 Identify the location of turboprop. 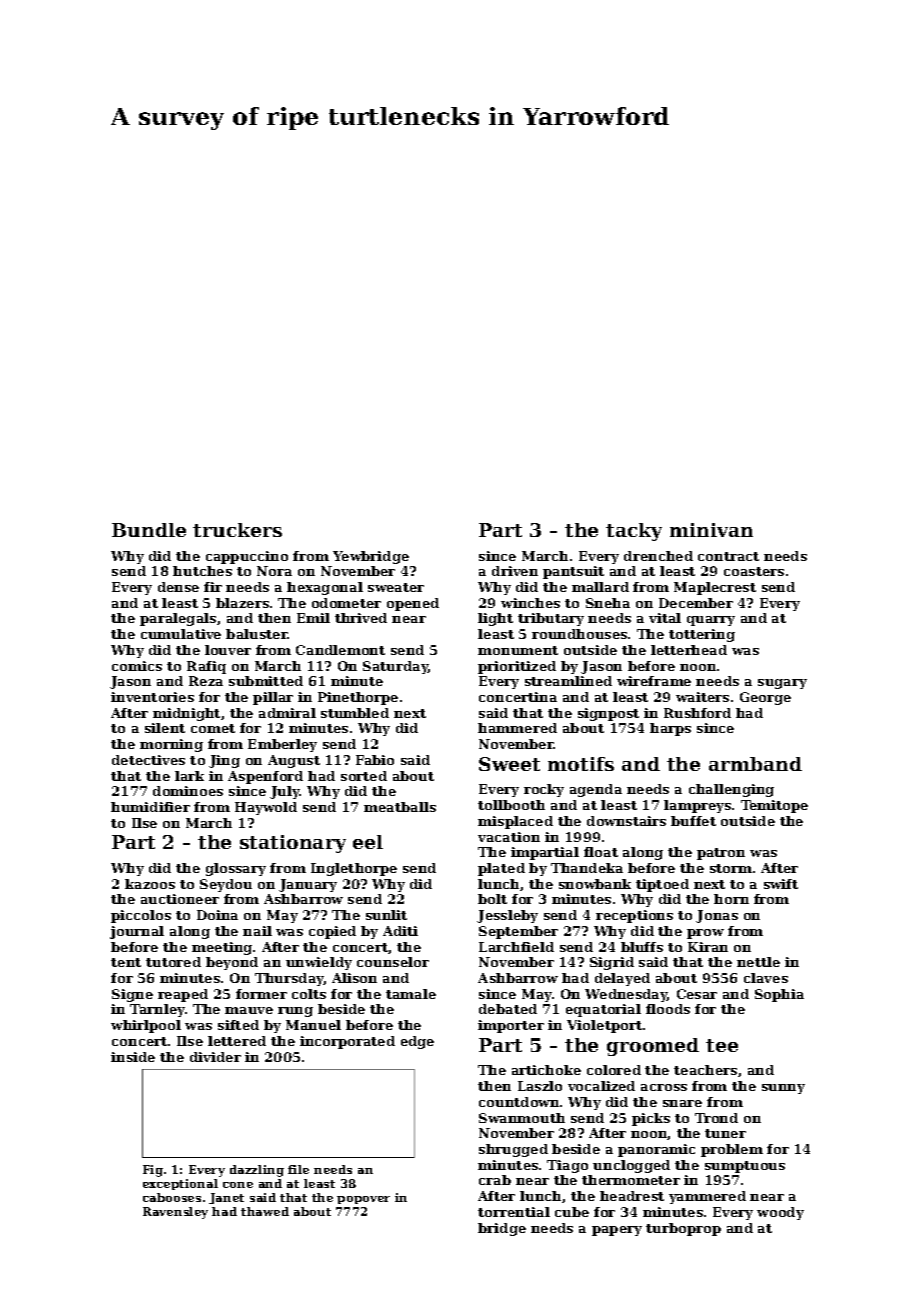
(683, 1229).
